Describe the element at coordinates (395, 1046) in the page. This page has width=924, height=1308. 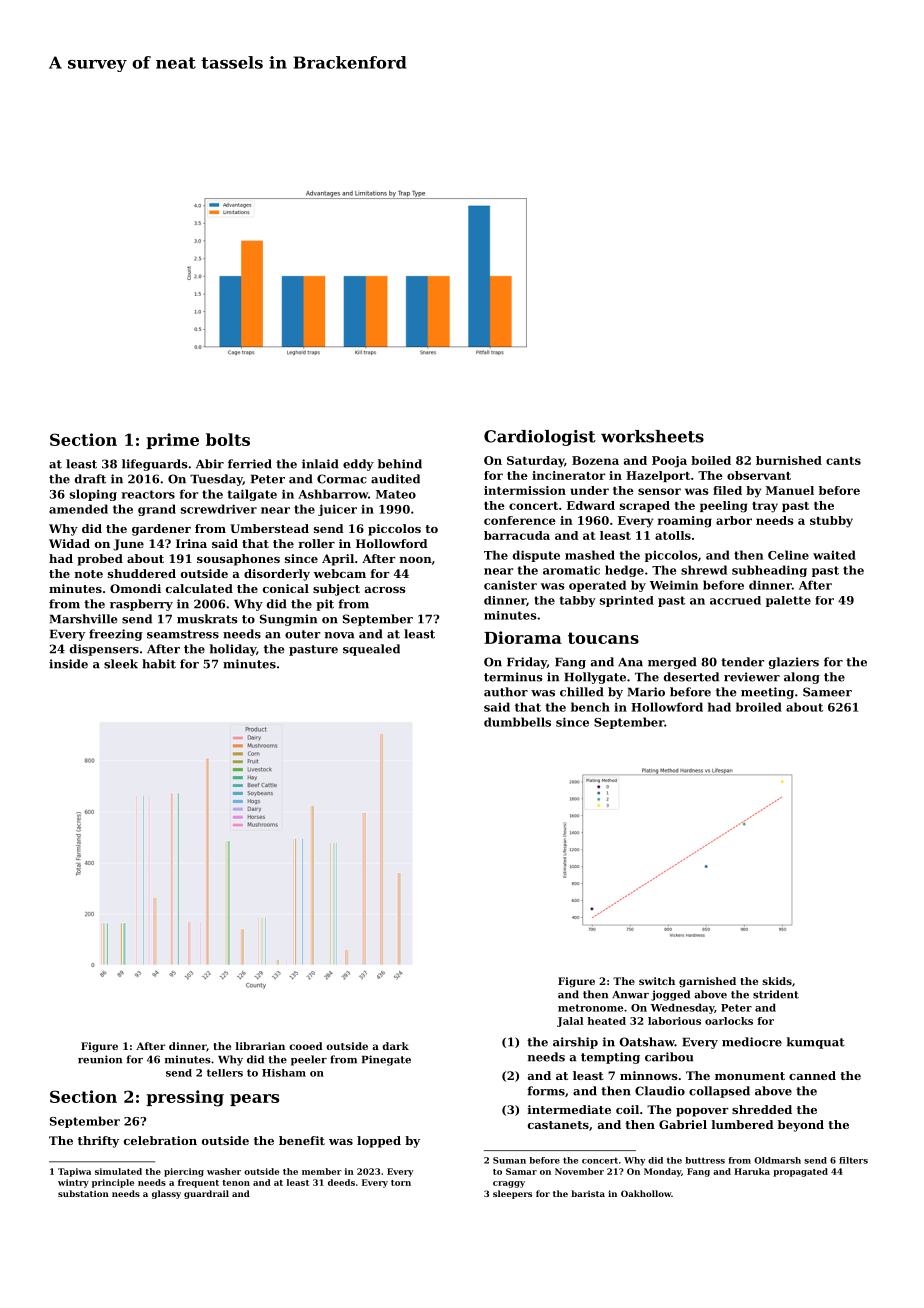
I see `dark` at that location.
